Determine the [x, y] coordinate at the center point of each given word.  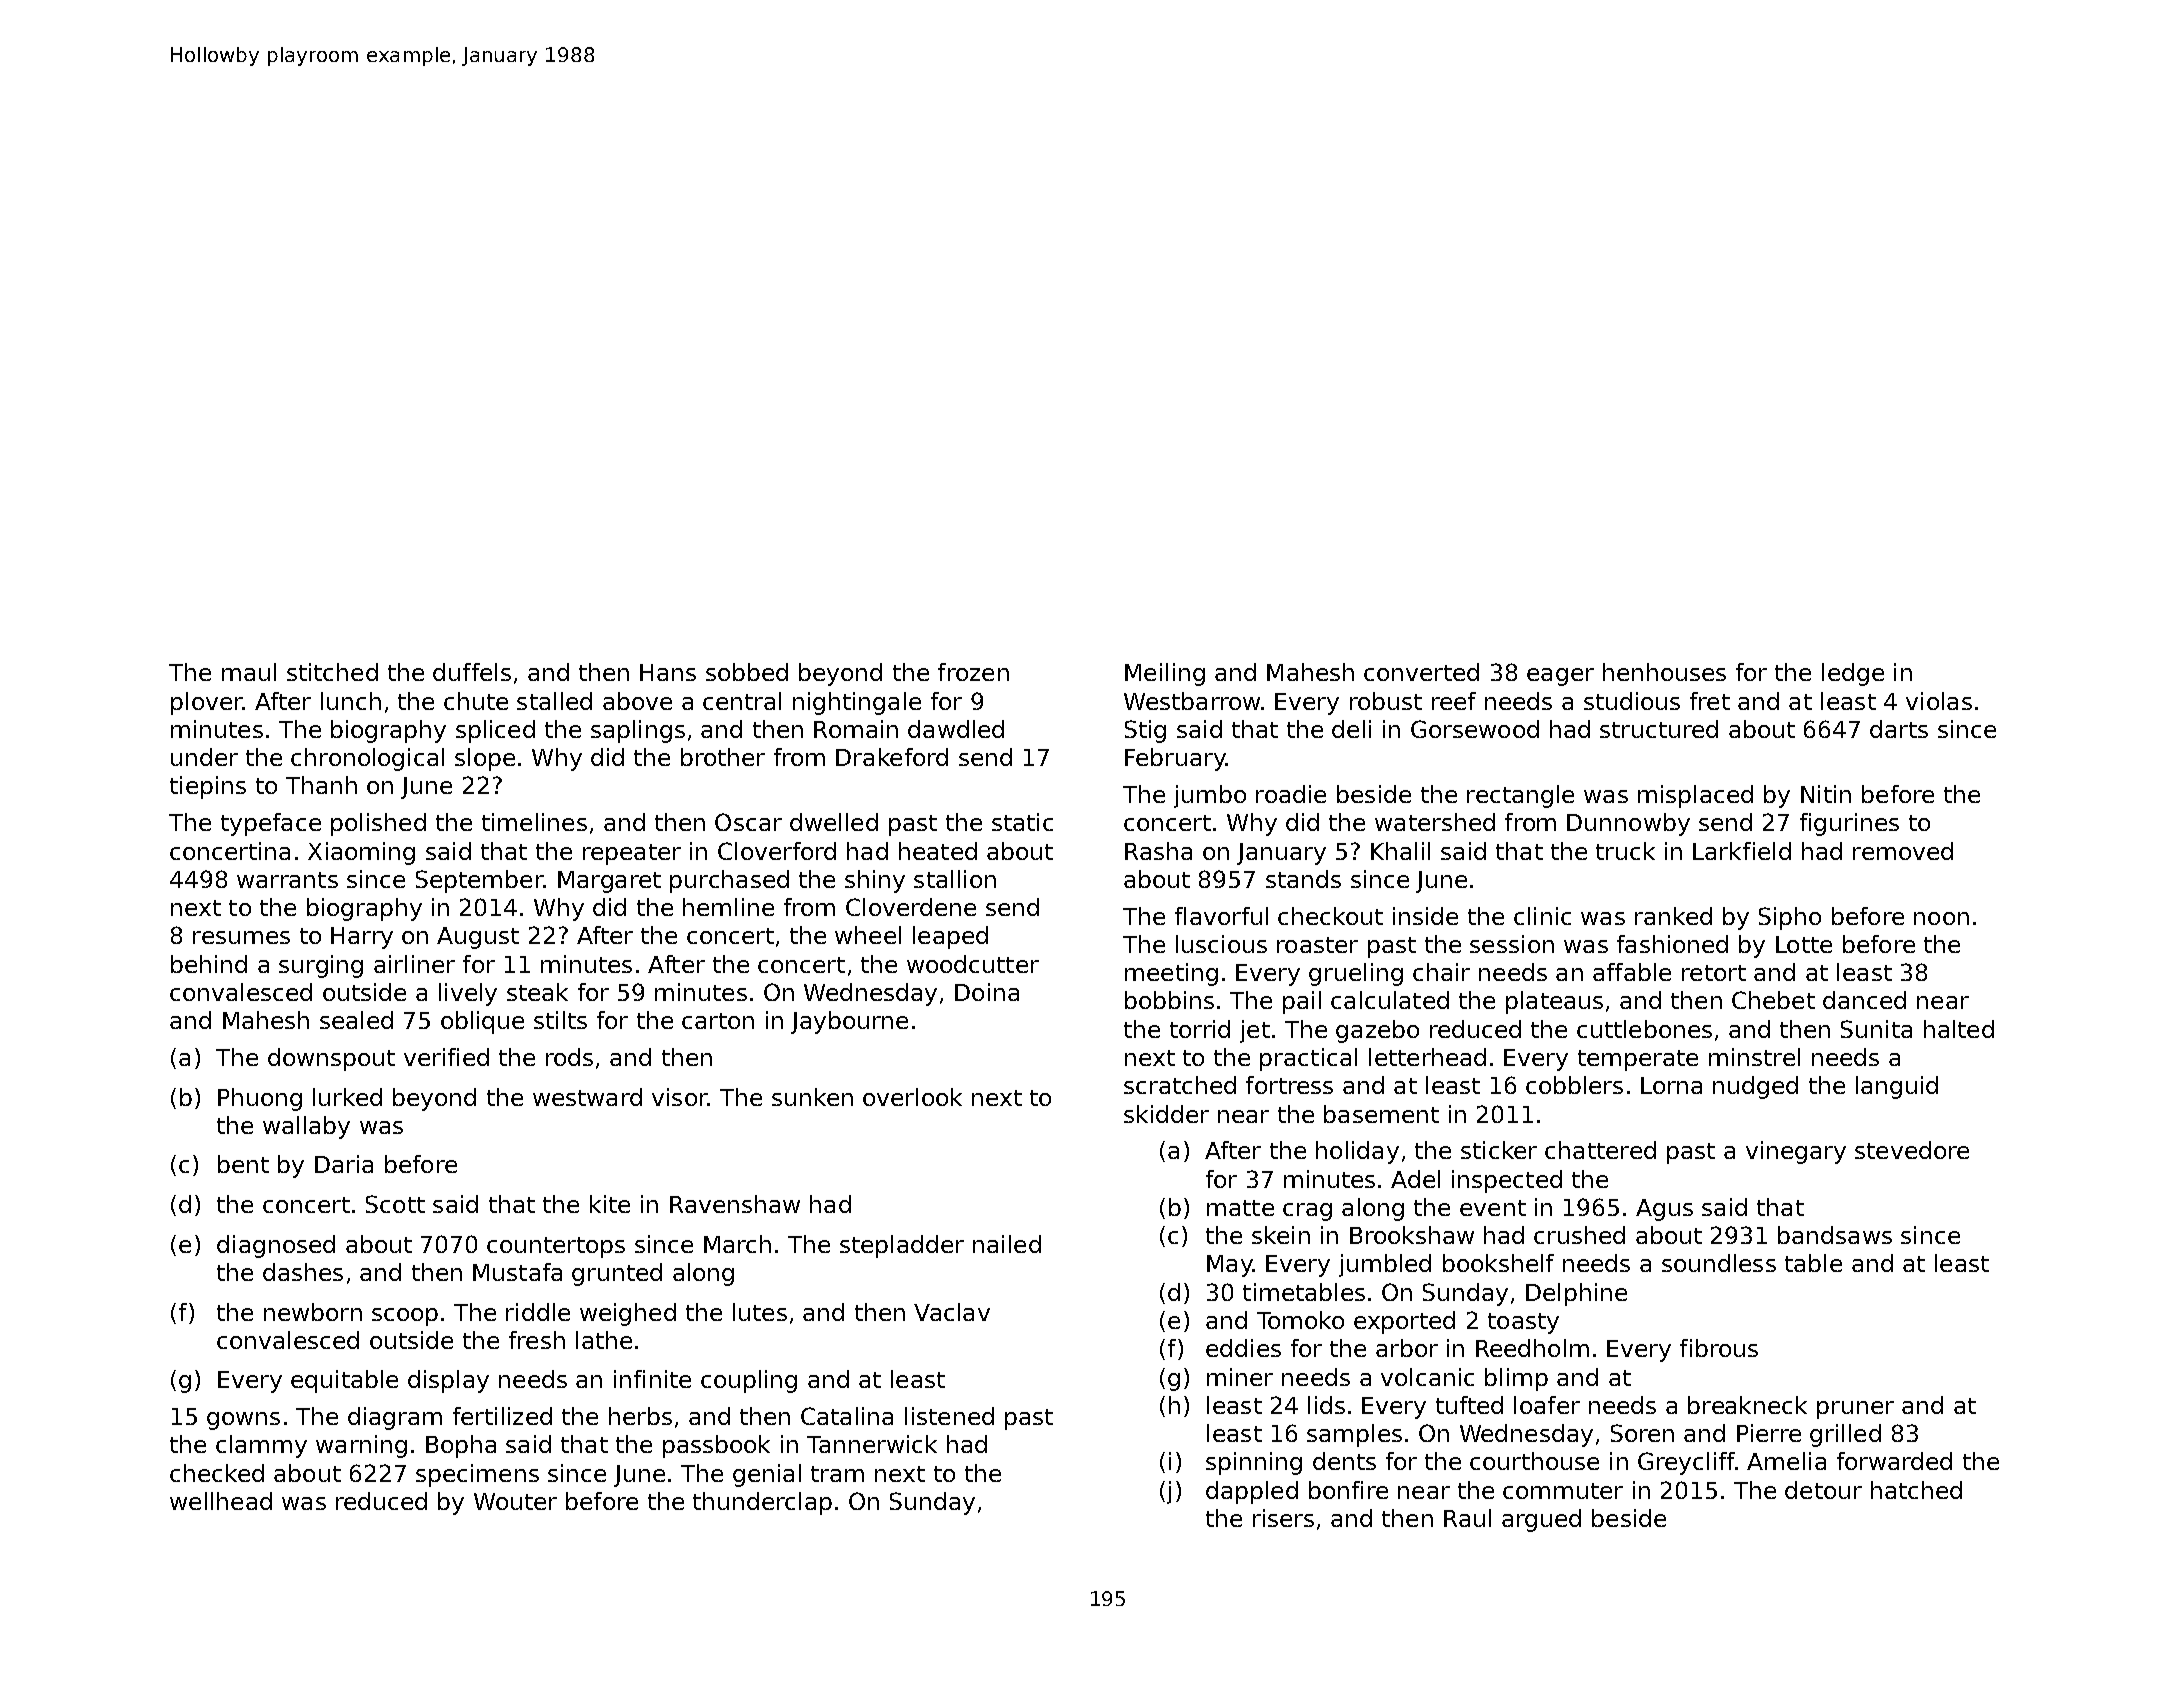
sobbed [747, 672]
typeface [271, 824]
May [1230, 1266]
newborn [313, 1312]
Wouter [515, 1501]
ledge [1853, 674]
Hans [668, 672]
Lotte [1804, 944]
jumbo [1210, 796]
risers [1283, 1518]
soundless [1719, 1263]
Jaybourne [849, 1022]
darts [1899, 729]
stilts [560, 1020]
